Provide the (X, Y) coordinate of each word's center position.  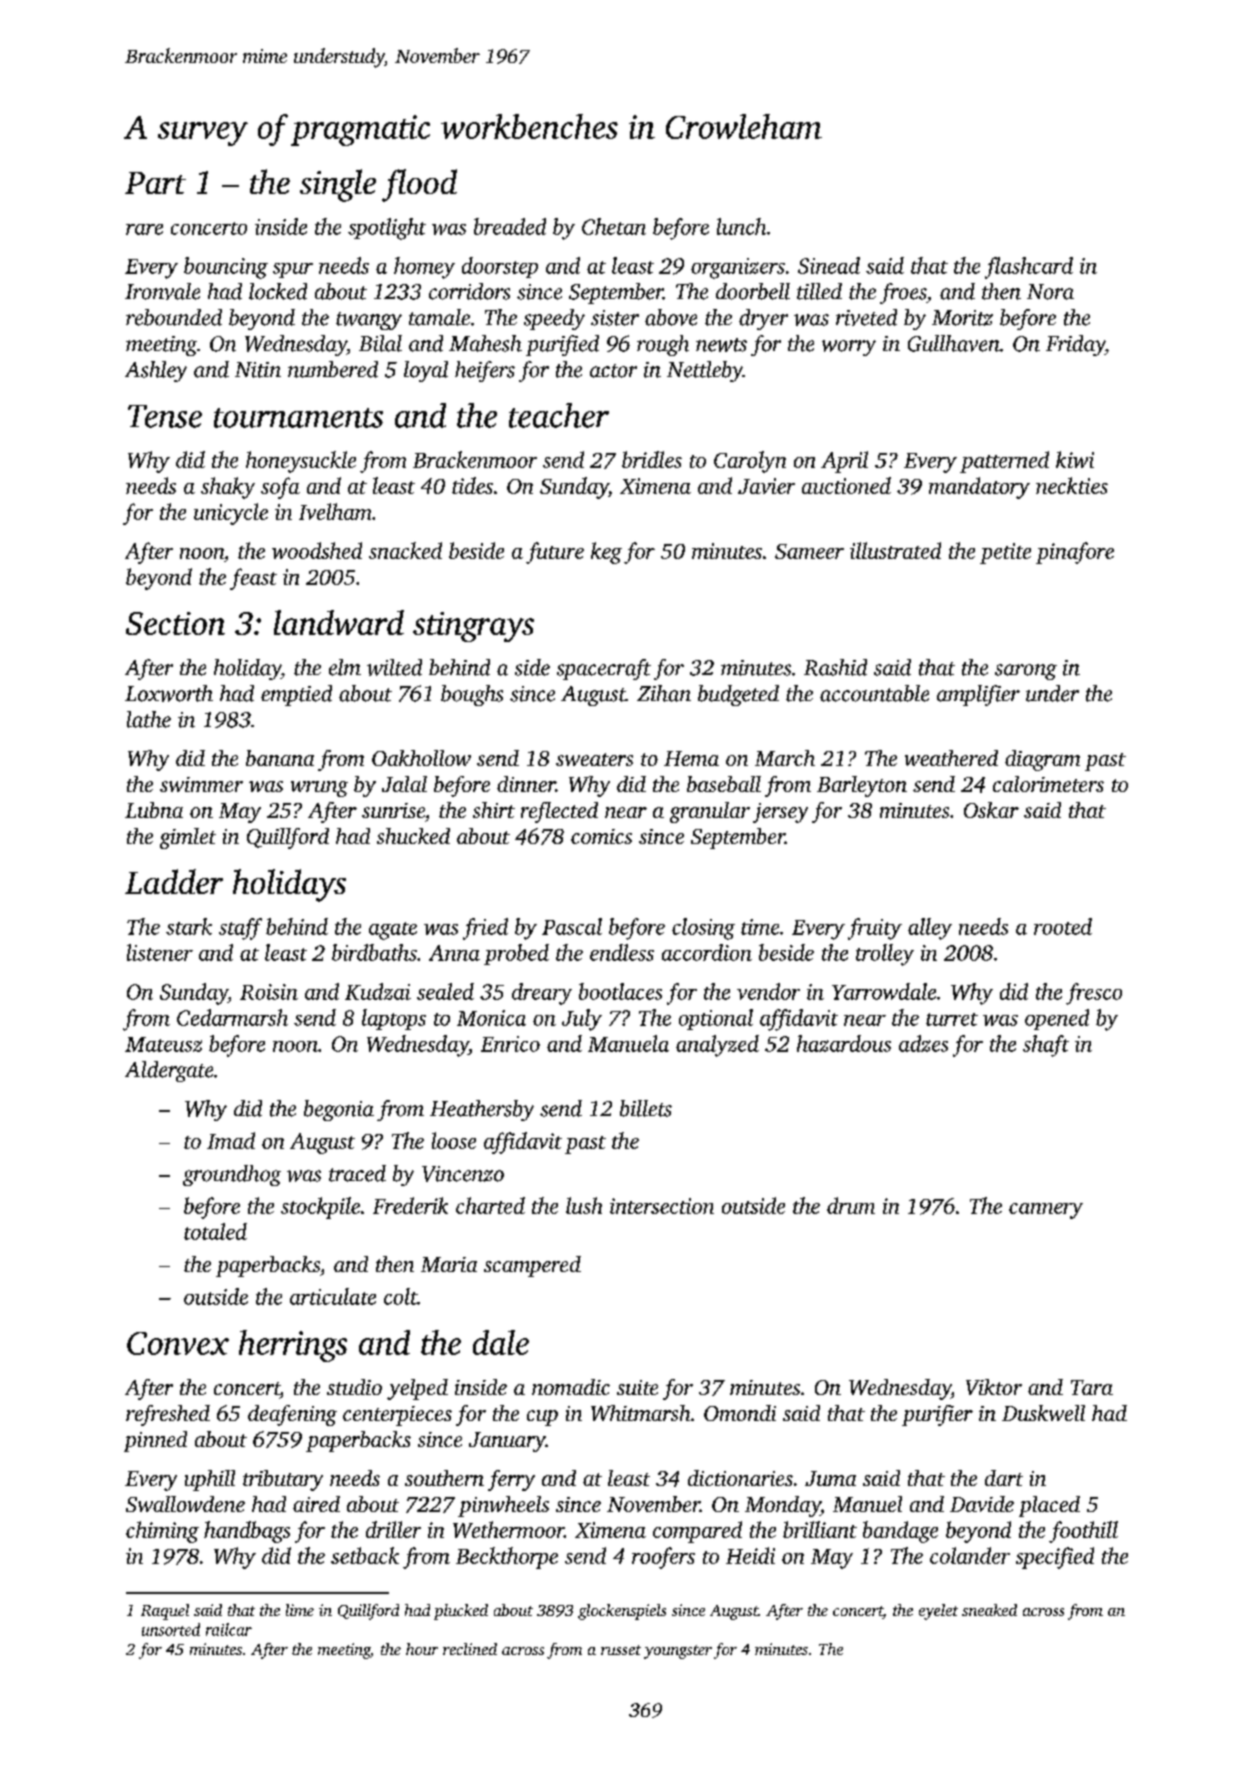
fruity (875, 929)
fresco (1094, 994)
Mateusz (163, 1044)
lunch (741, 226)
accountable (874, 693)
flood (419, 185)
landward (339, 622)
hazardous (844, 1043)
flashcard (1029, 268)
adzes (923, 1043)
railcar (229, 1629)
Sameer (809, 551)
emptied (296, 695)
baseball (724, 784)
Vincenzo (463, 1174)
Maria (449, 1264)
